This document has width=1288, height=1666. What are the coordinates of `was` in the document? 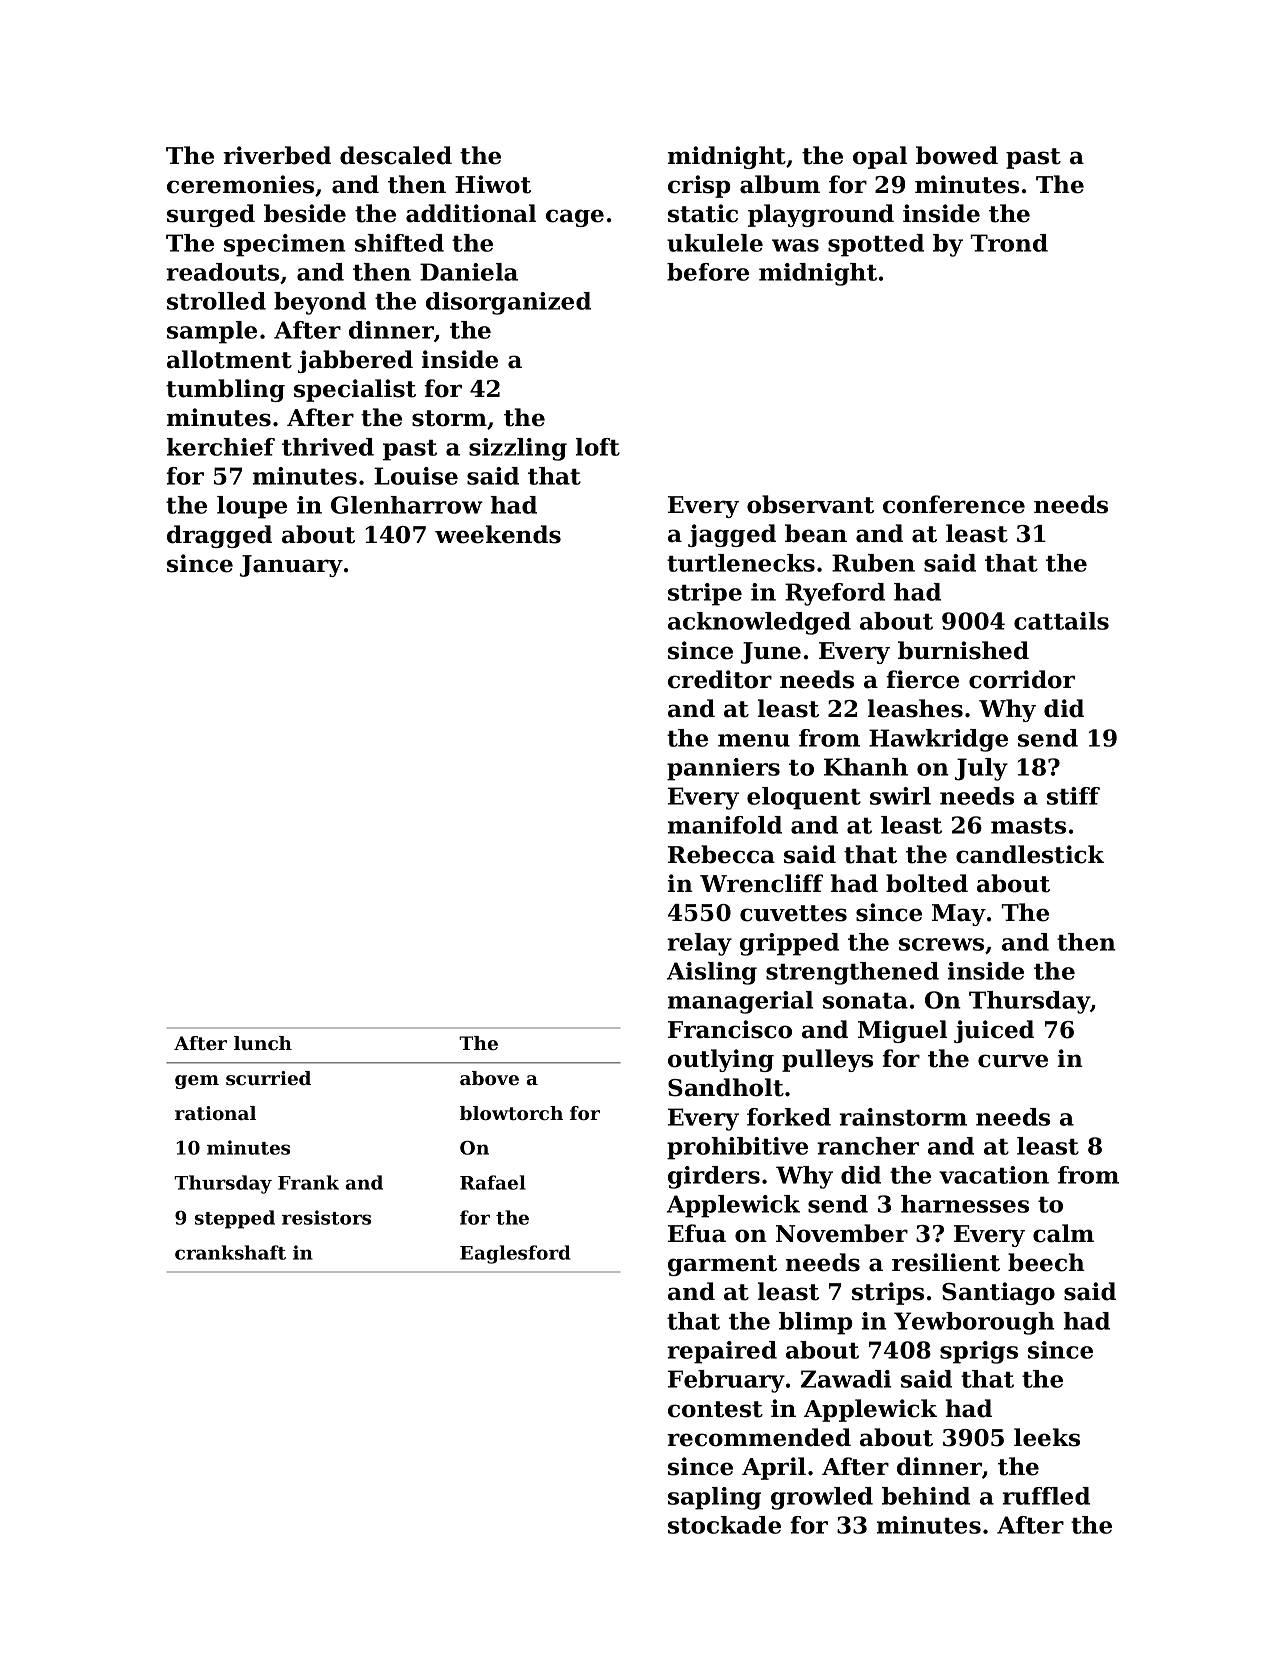 It's located at (795, 245).
